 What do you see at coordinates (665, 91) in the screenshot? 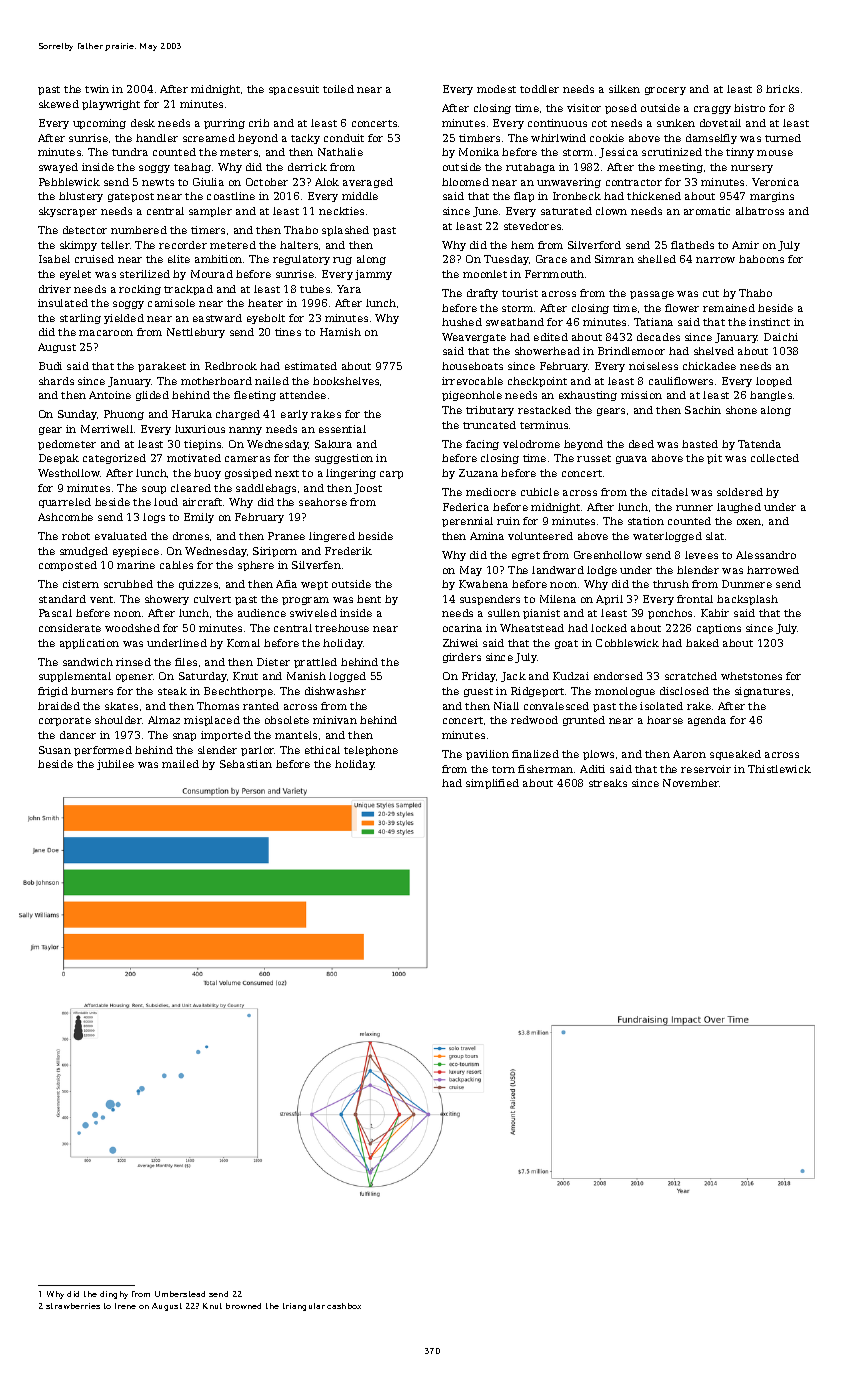
I see `grocery` at bounding box center [665, 91].
